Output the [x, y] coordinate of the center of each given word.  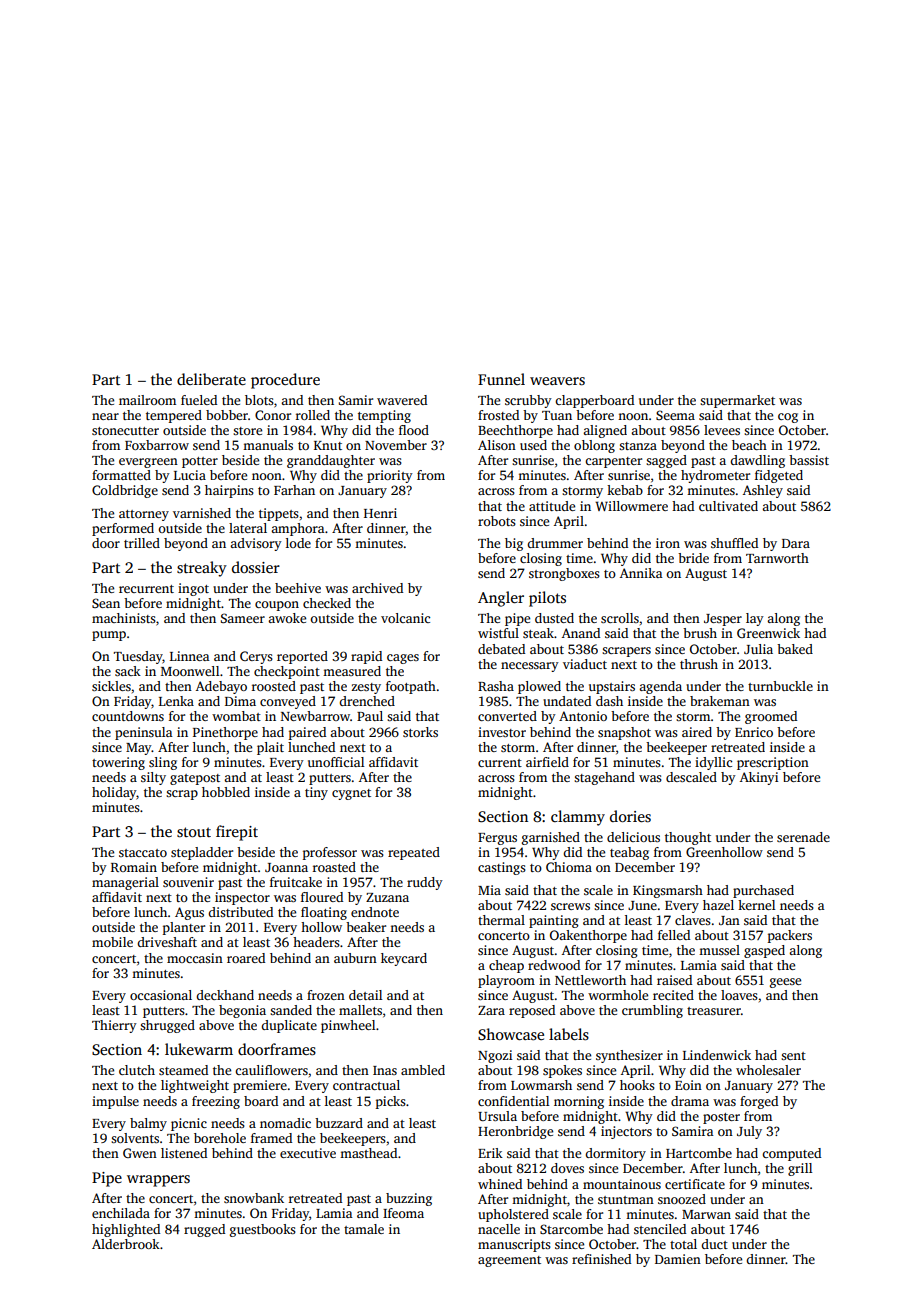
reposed [532, 1011]
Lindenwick [717, 1055]
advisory [256, 544]
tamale [364, 1229]
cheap [506, 966]
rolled [313, 415]
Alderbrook [126, 1244]
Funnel [501, 379]
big [514, 544]
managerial [125, 883]
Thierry [114, 1026]
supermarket [737, 401]
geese [785, 983]
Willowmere [631, 506]
